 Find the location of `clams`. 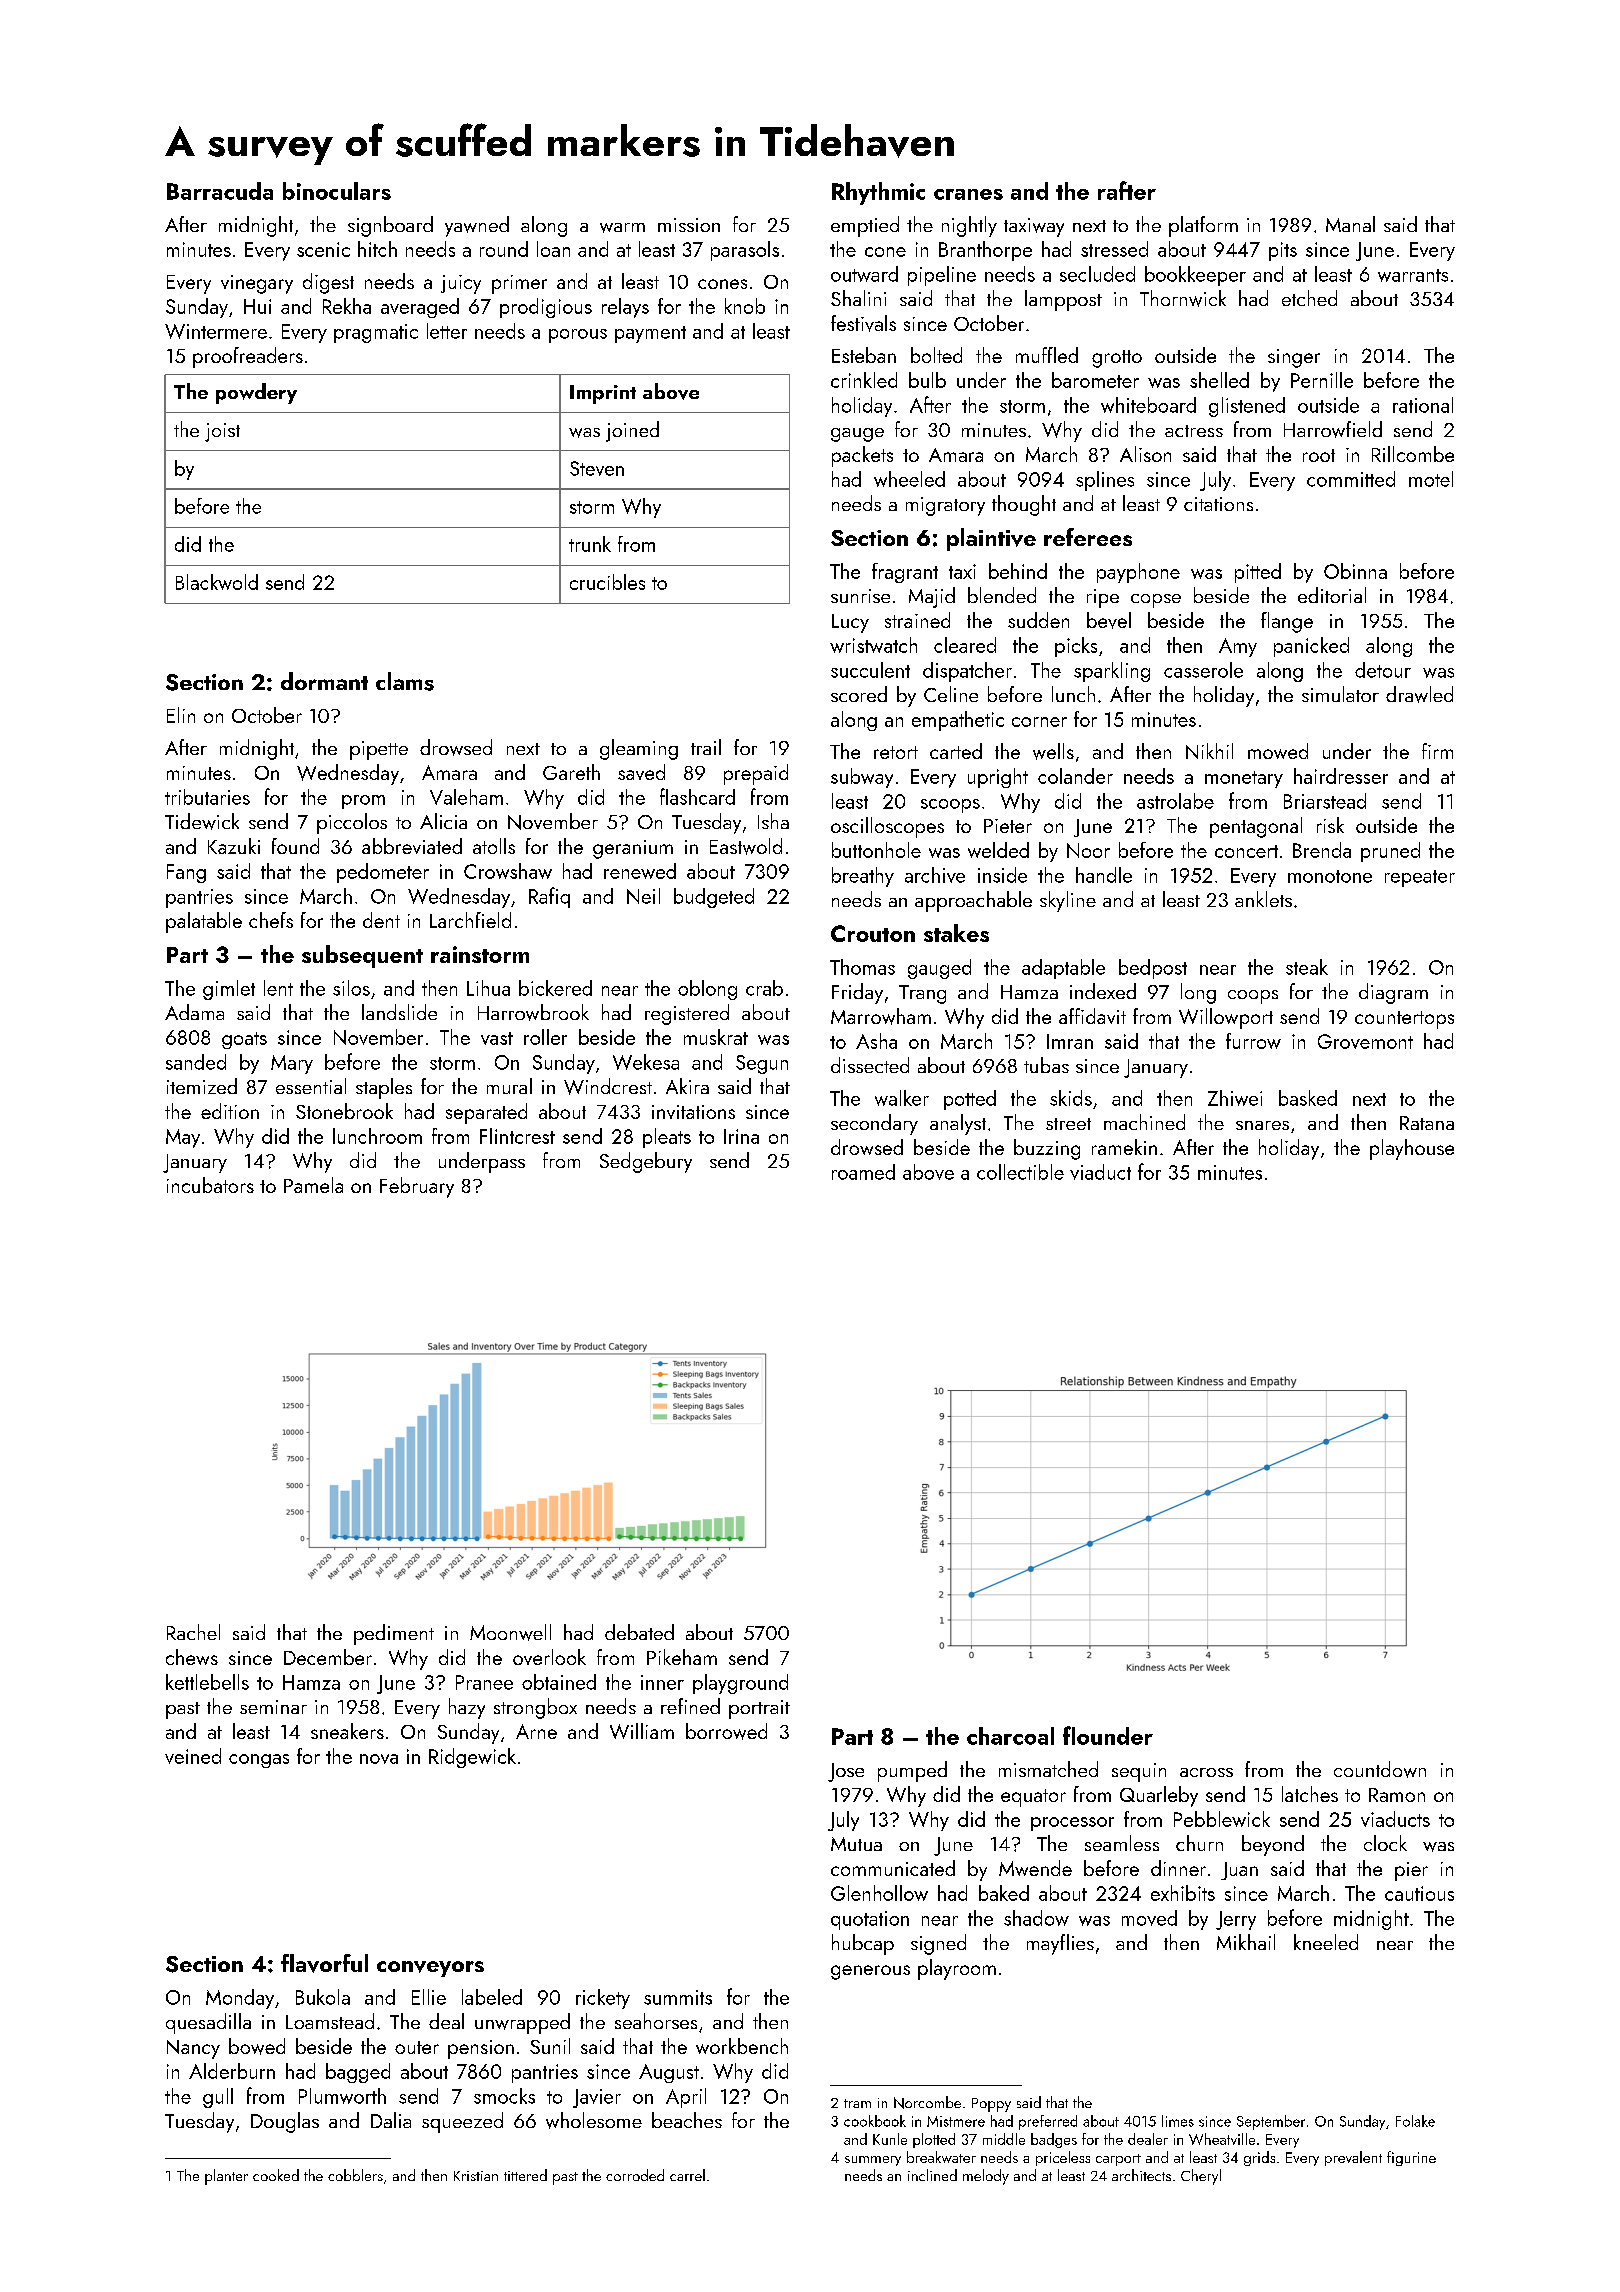

clams is located at coordinates (405, 681).
